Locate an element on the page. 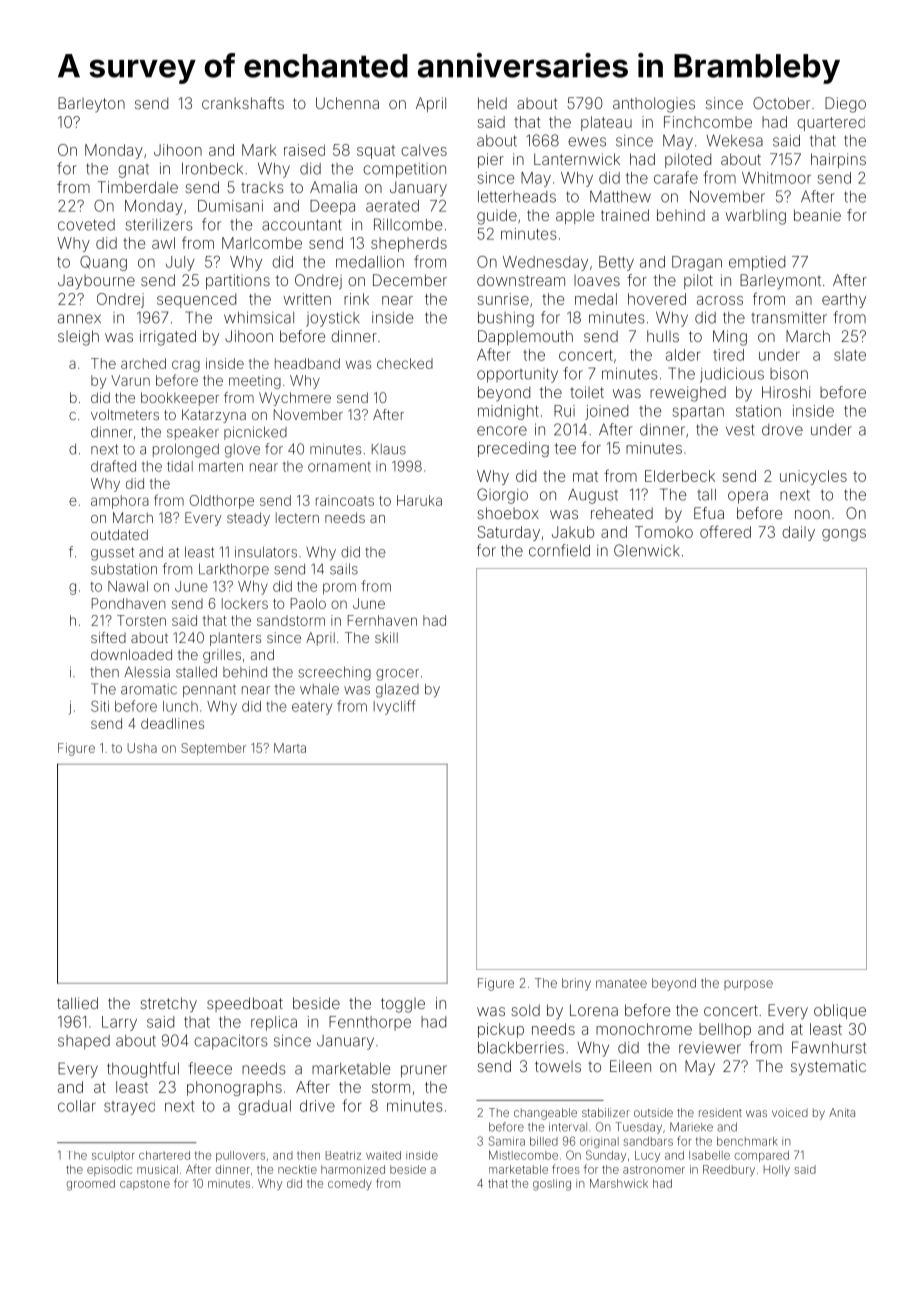 The width and height of the page is (924, 1308). Larry is located at coordinates (119, 1023).
